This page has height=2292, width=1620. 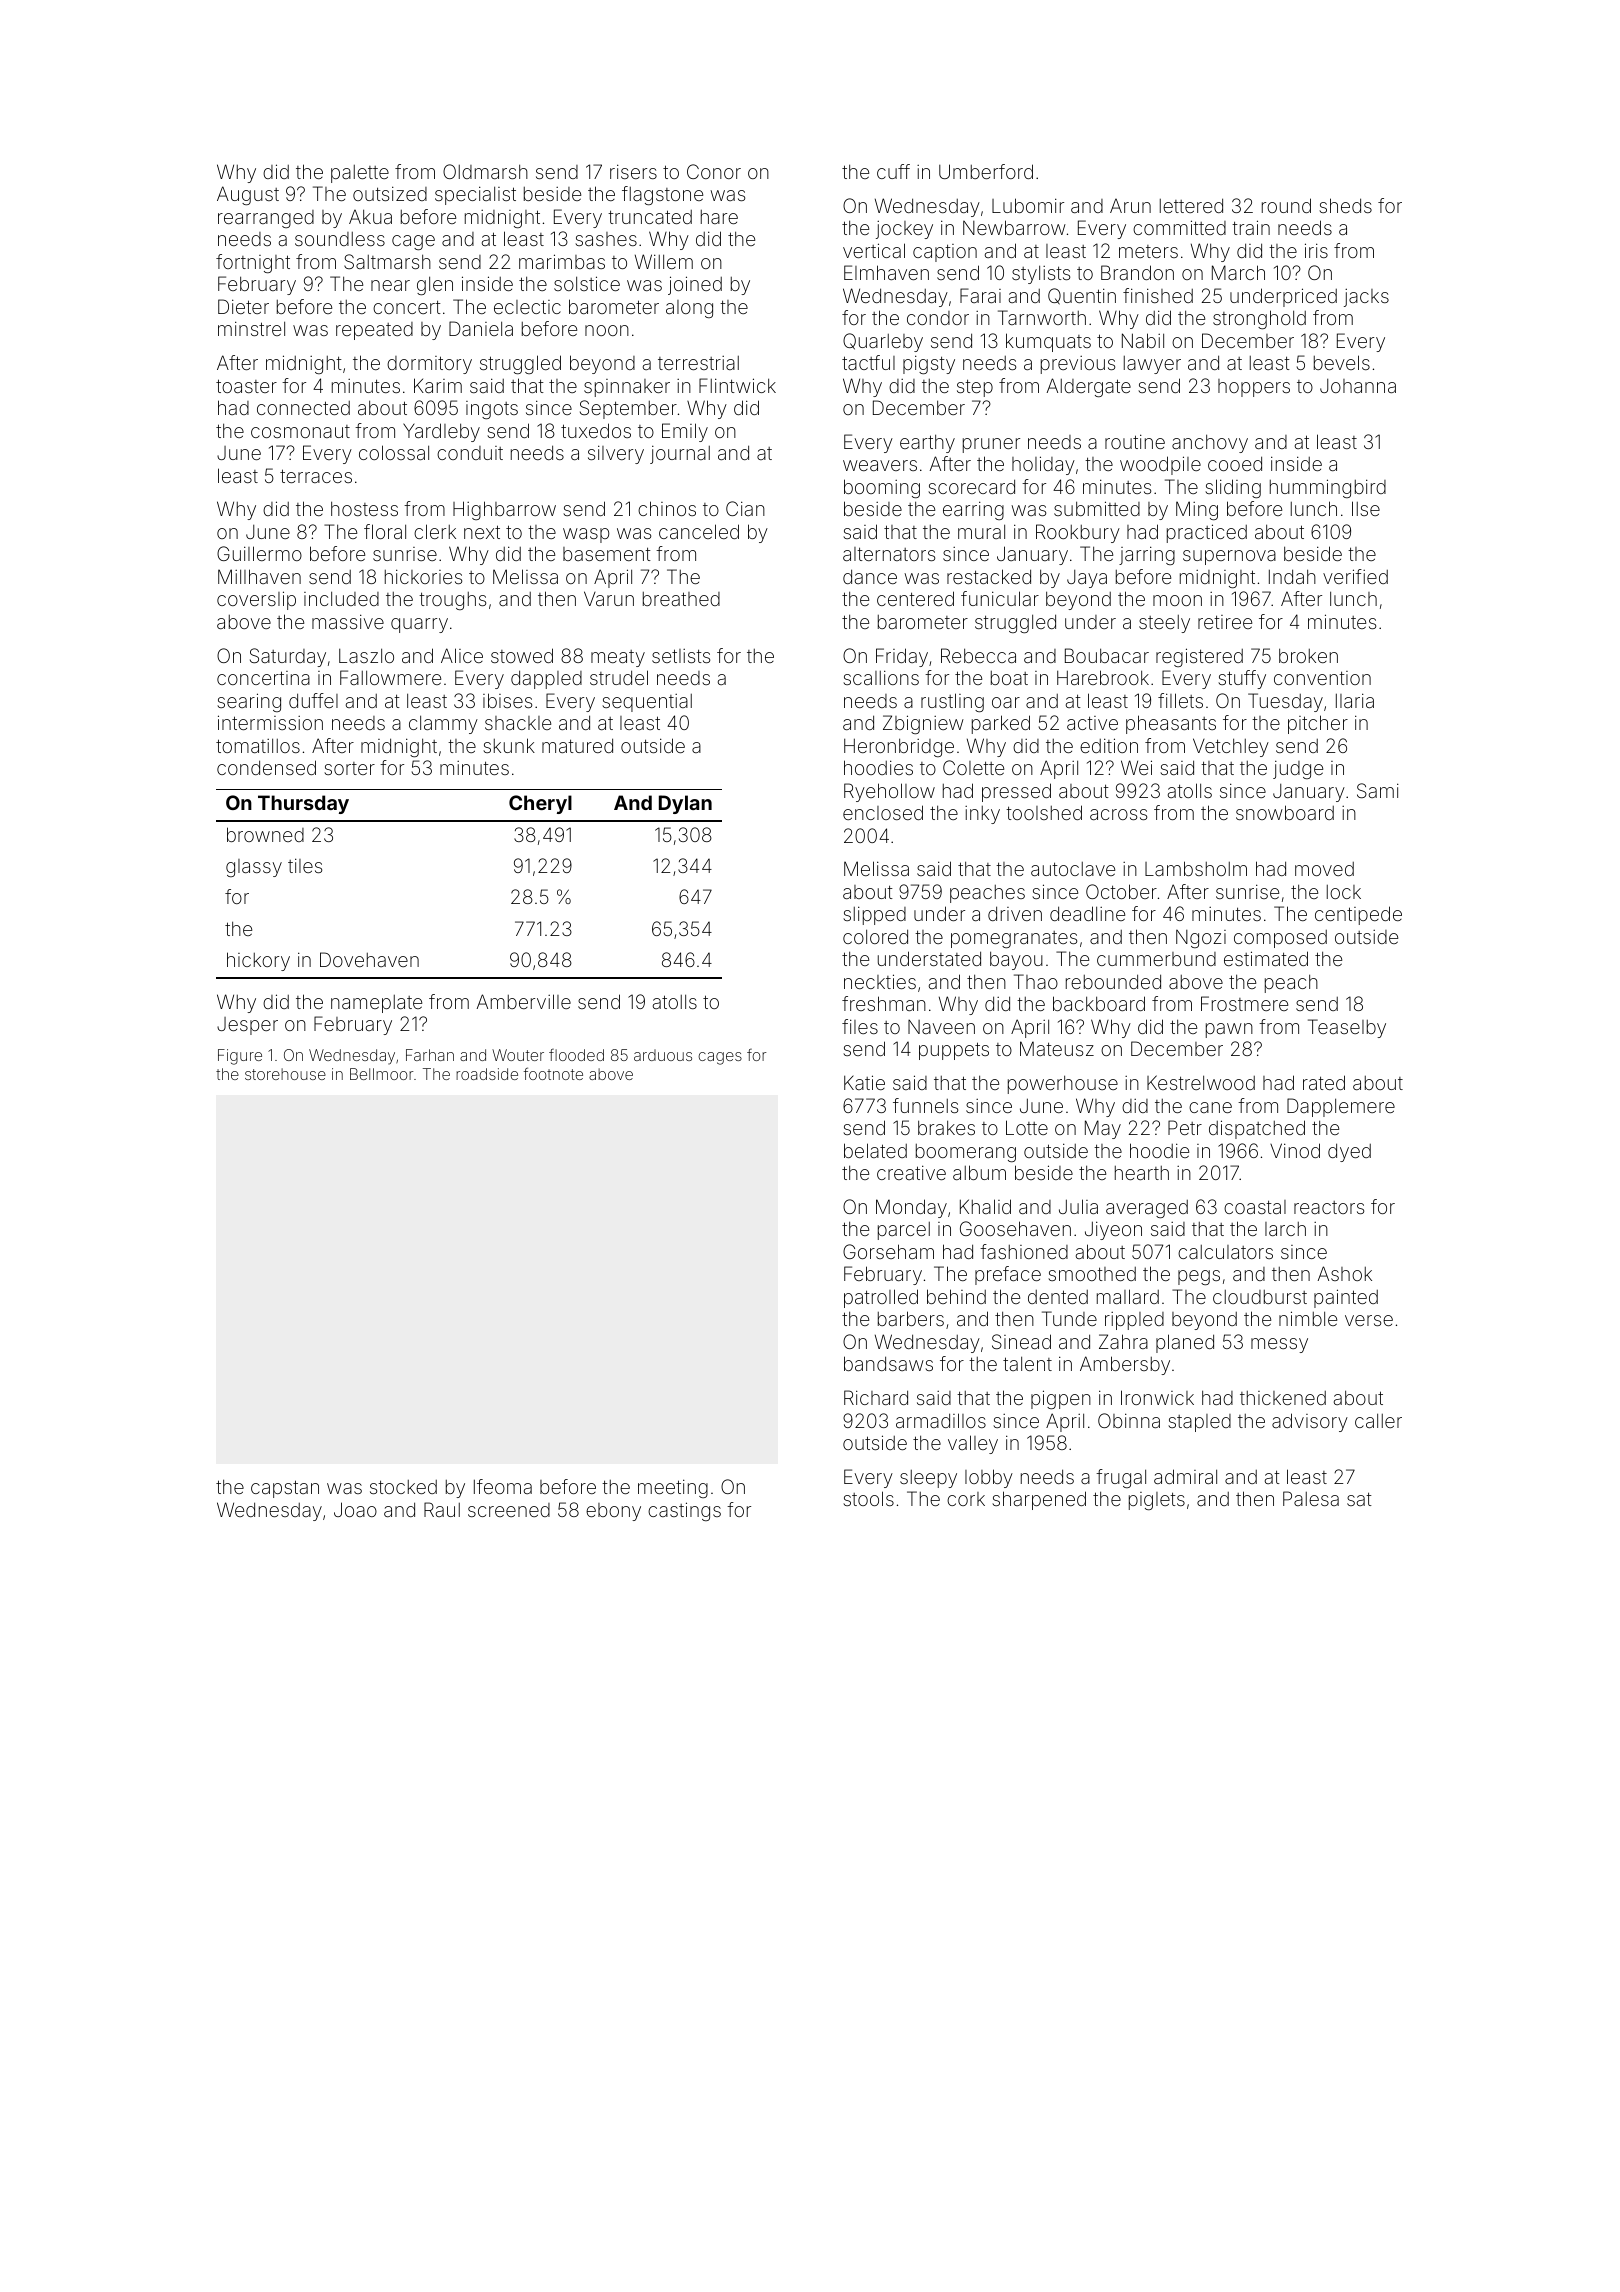 I want to click on Boubacar, so click(x=1107, y=655).
